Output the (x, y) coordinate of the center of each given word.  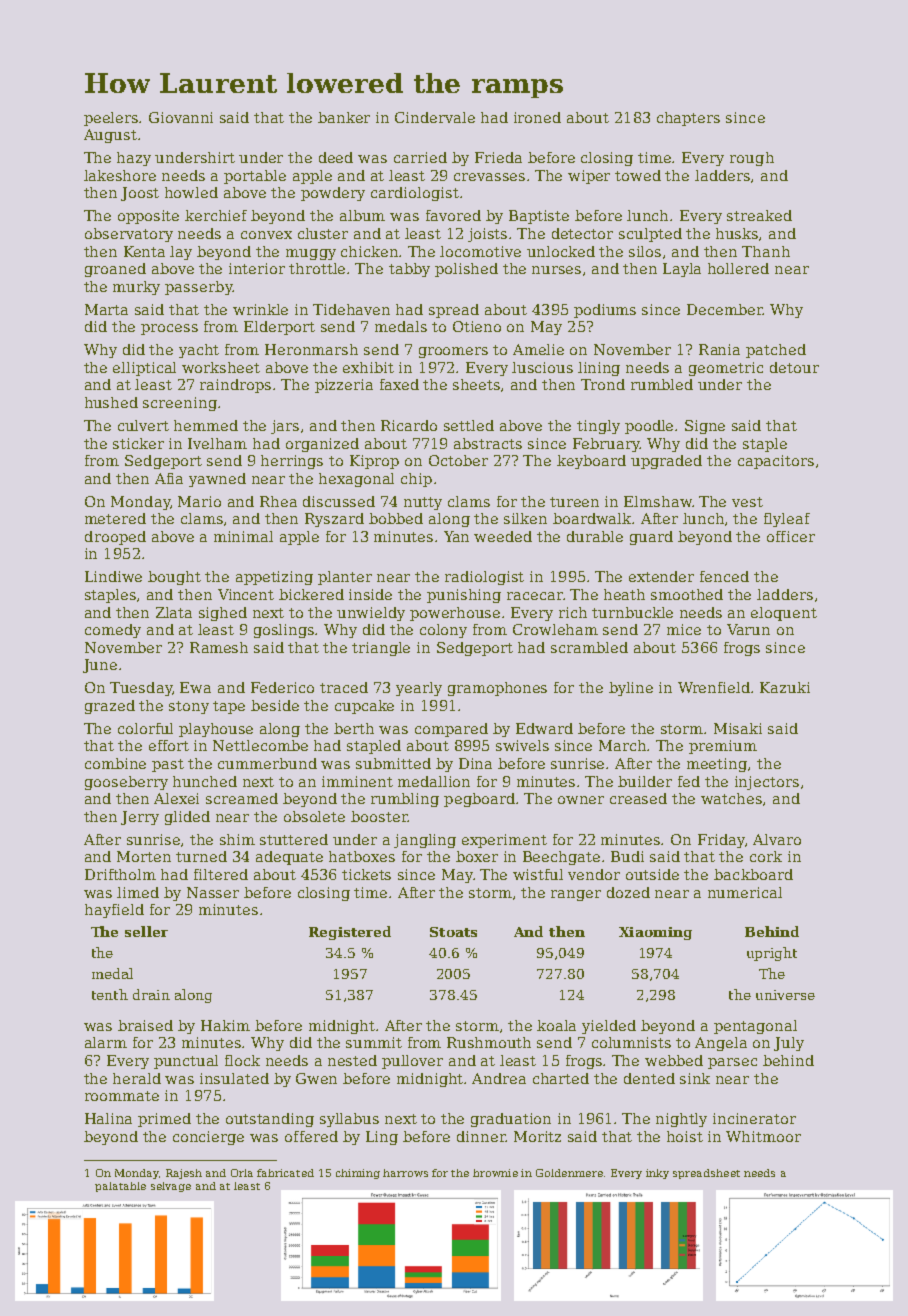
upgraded (666, 462)
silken (525, 518)
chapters (688, 119)
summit (374, 1042)
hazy (134, 159)
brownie (495, 1173)
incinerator (754, 1118)
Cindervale (435, 117)
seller (146, 931)
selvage (171, 1187)
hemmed (206, 425)
